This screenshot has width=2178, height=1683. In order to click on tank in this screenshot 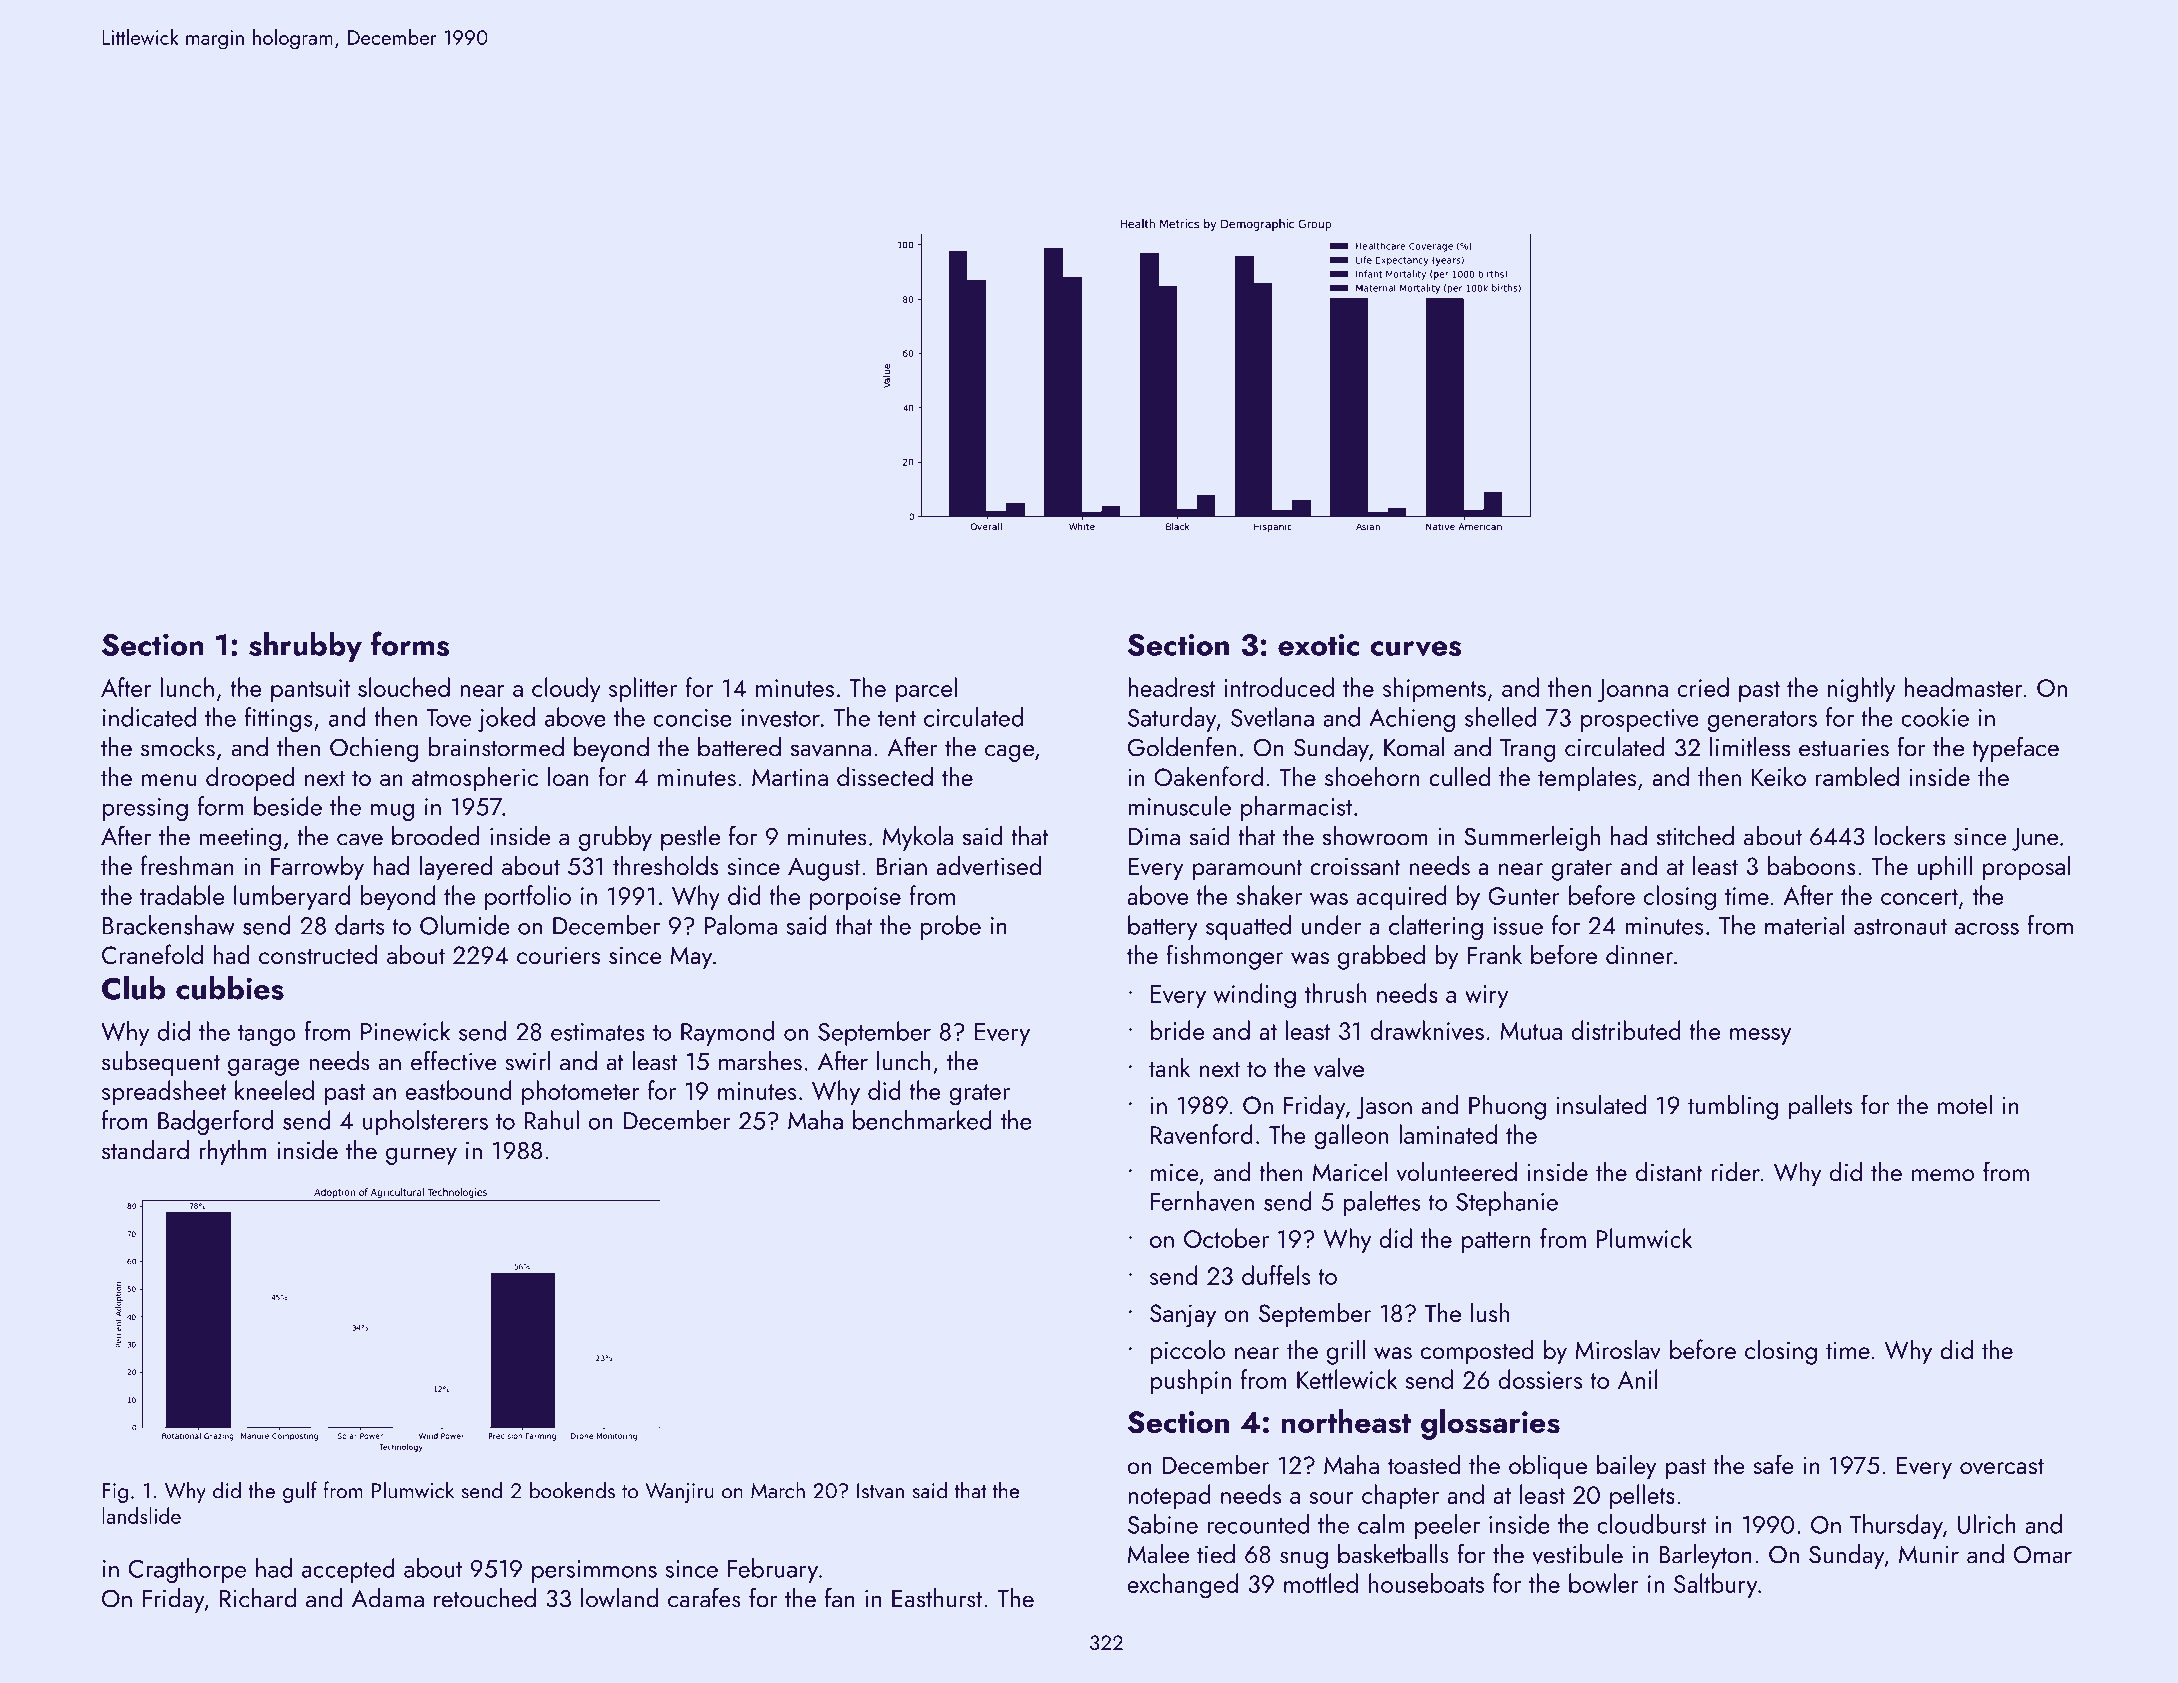, I will do `click(1170, 1067)`.
